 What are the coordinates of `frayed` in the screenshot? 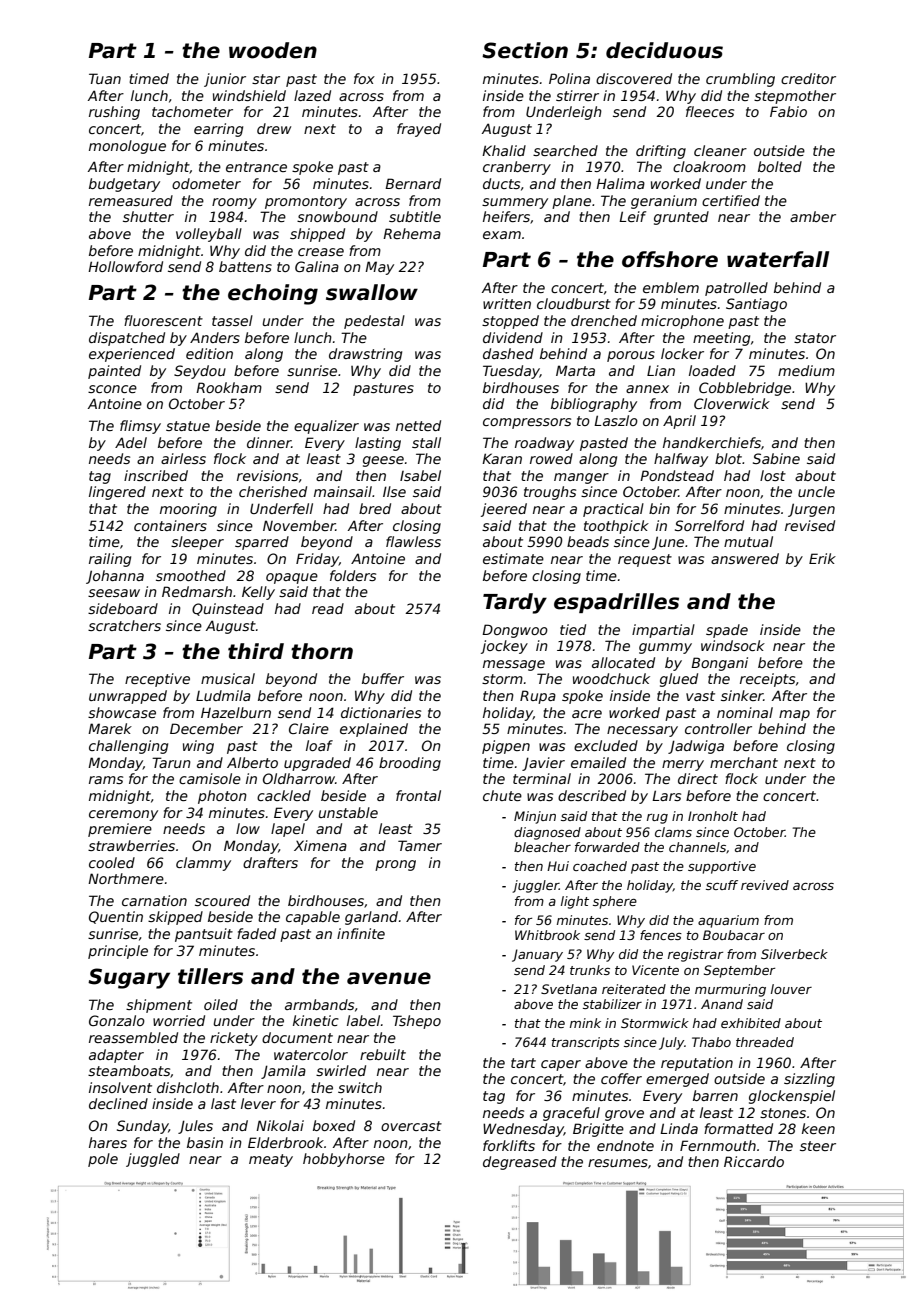 It's located at (419, 130).
